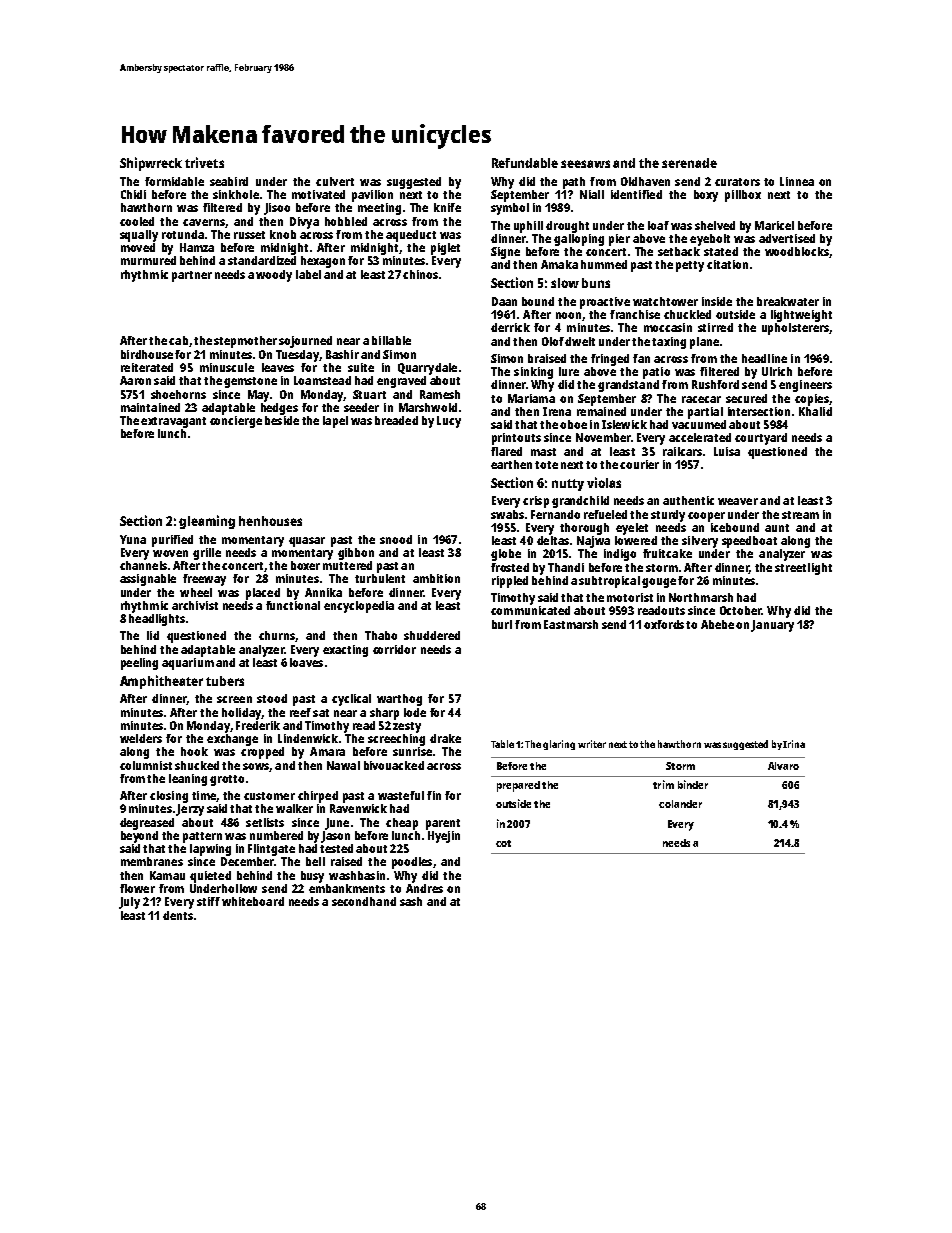 This screenshot has height=1233, width=952. What do you see at coordinates (169, 797) in the screenshot?
I see `closing` at bounding box center [169, 797].
